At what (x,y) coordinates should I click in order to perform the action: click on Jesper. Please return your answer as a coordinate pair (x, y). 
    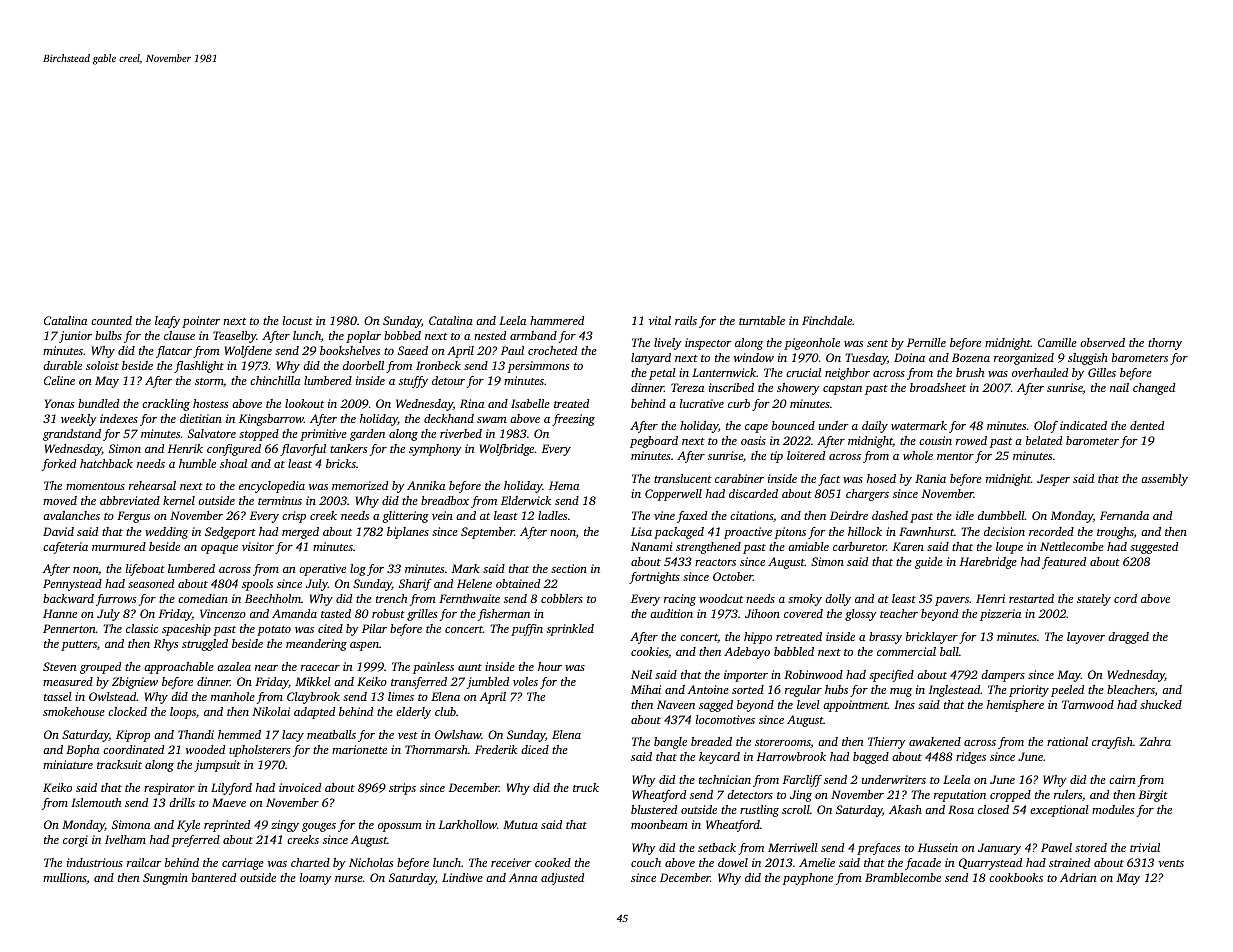
    Looking at the image, I should click on (1053, 480).
